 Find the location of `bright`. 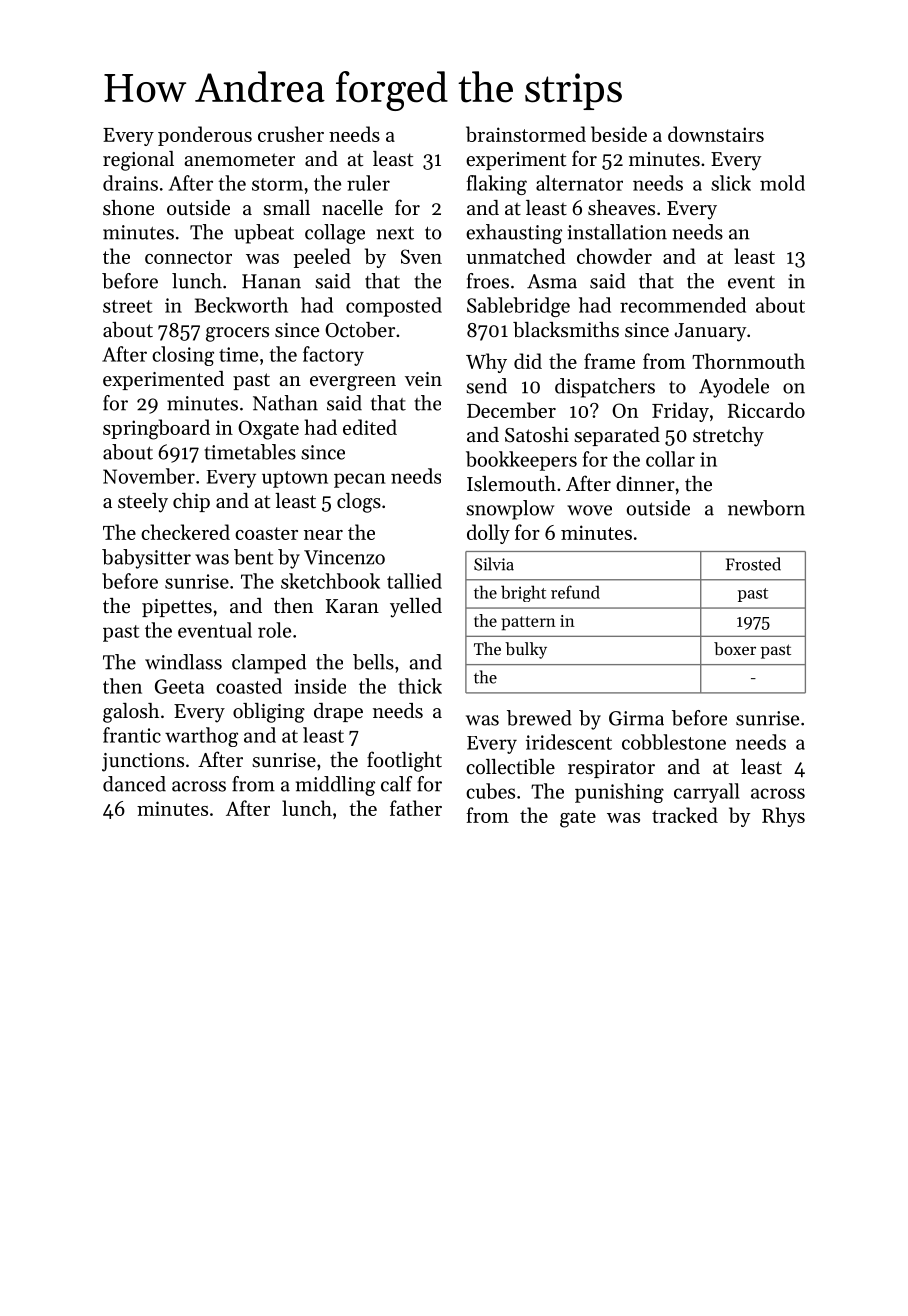

bright is located at coordinates (523, 593).
